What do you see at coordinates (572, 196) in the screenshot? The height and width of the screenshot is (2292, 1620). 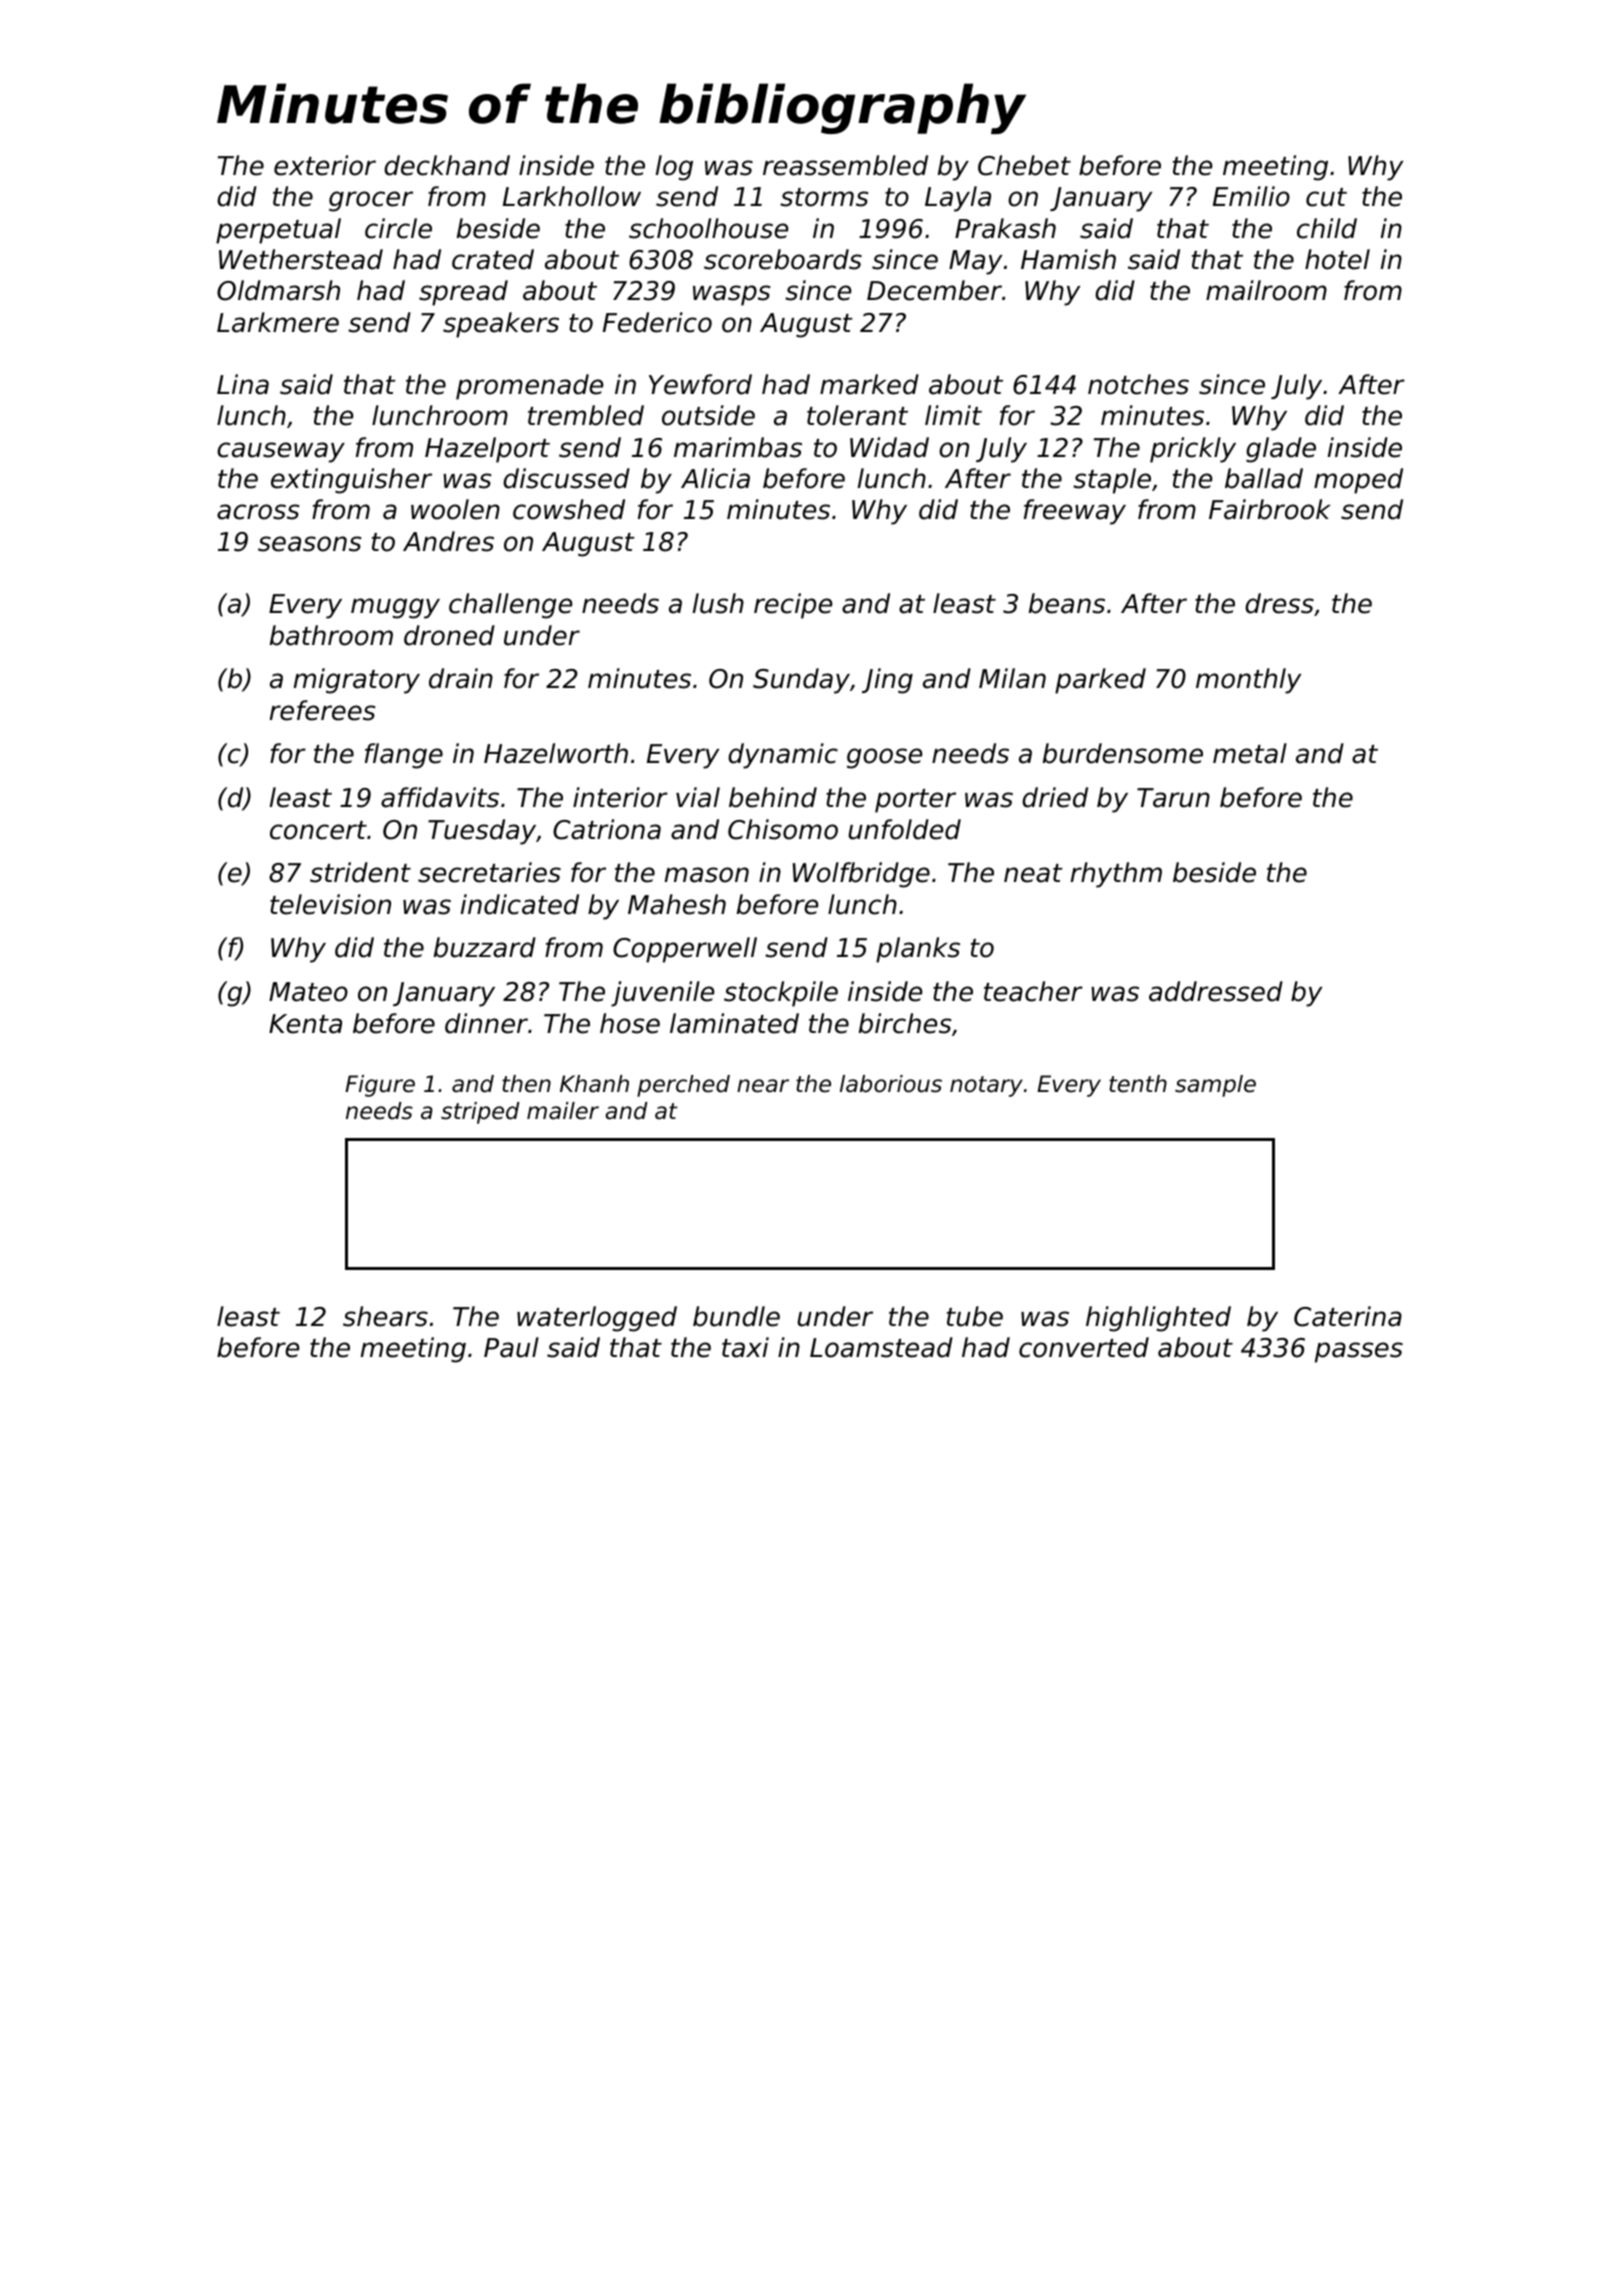 I see `Larkhollow` at bounding box center [572, 196].
